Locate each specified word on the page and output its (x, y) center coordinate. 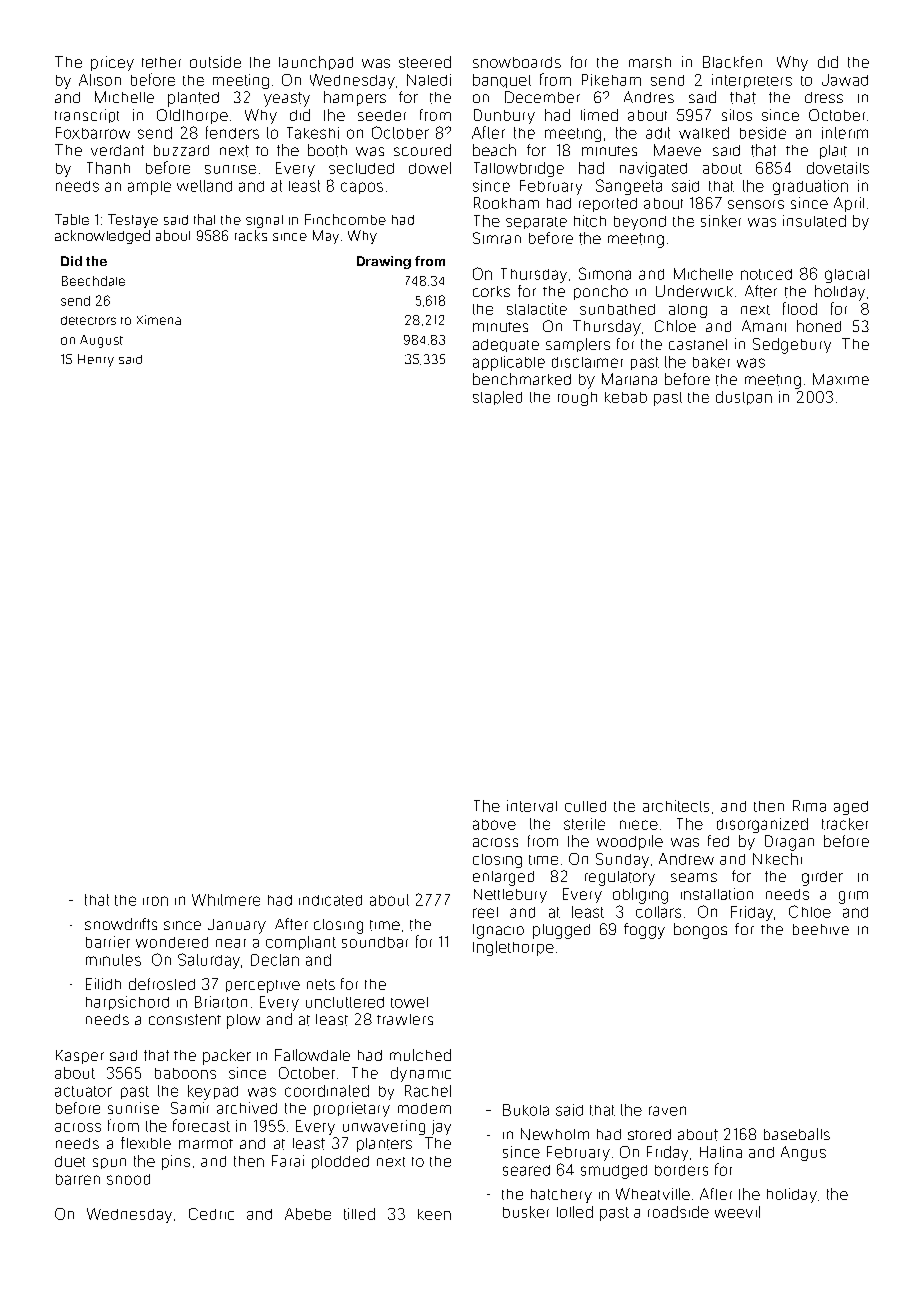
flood (800, 308)
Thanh (108, 168)
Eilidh (103, 984)
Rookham (506, 203)
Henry (96, 360)
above (494, 824)
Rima (809, 806)
